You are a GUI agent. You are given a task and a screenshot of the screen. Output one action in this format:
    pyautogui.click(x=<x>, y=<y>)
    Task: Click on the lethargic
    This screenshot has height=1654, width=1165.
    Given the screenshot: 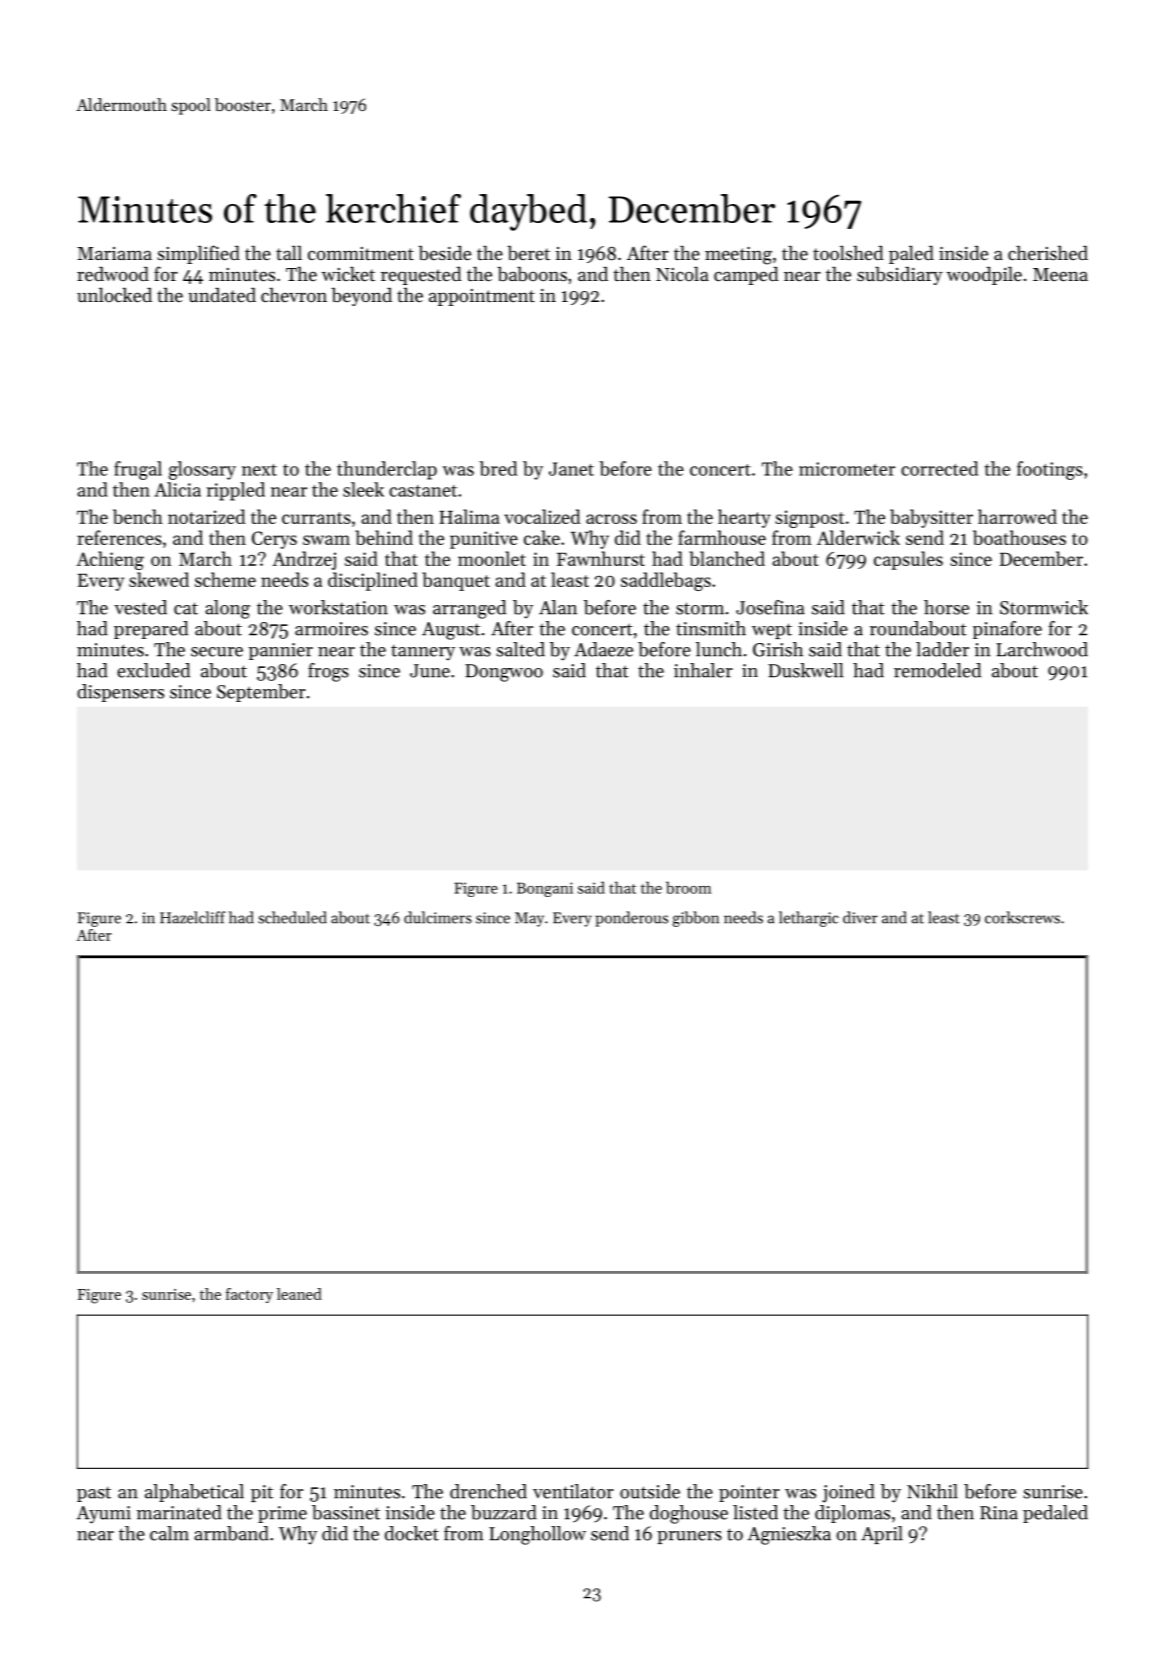 What is the action you would take?
    pyautogui.click(x=809, y=919)
